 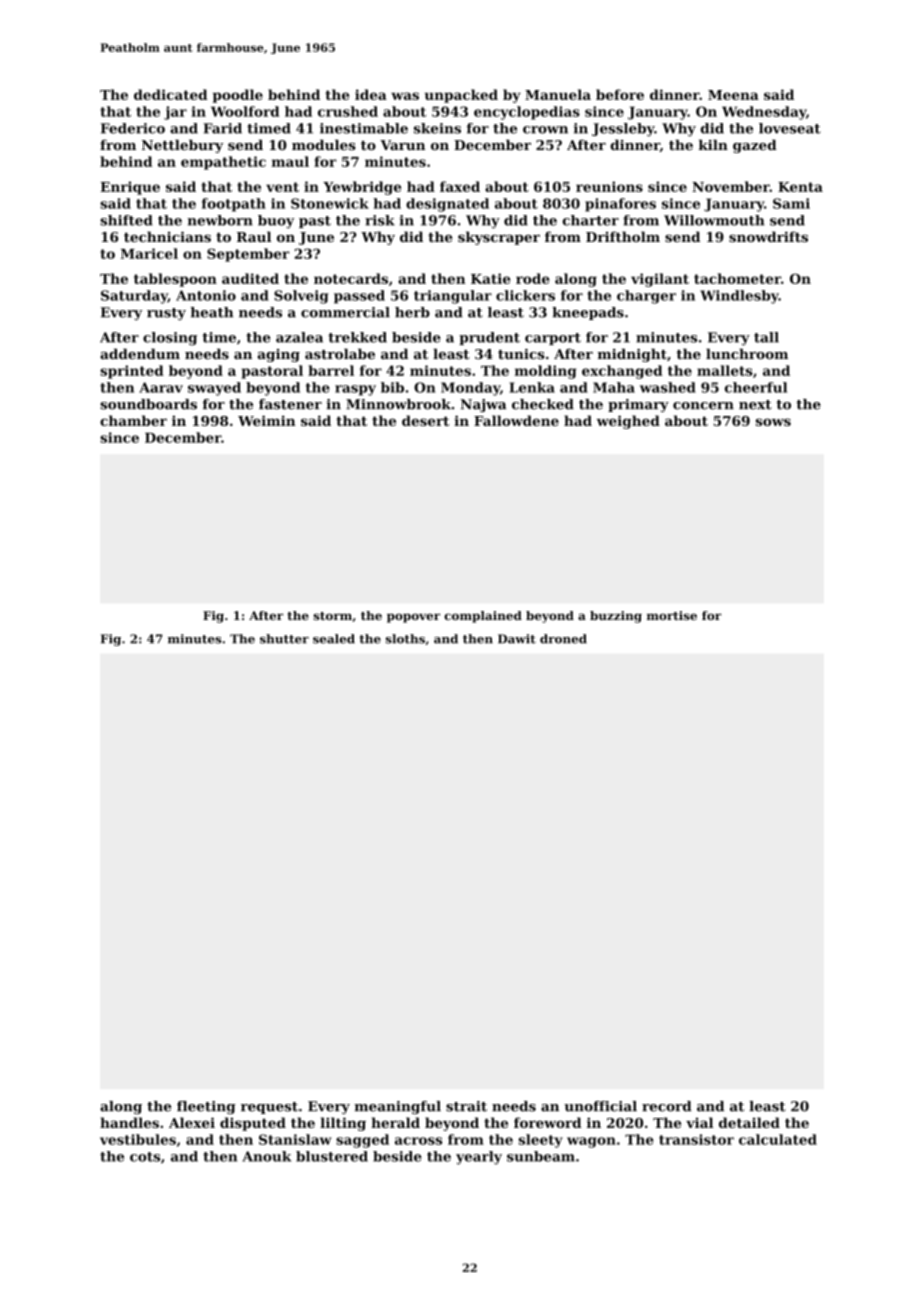 What do you see at coordinates (737, 278) in the screenshot?
I see `tachometer` at bounding box center [737, 278].
